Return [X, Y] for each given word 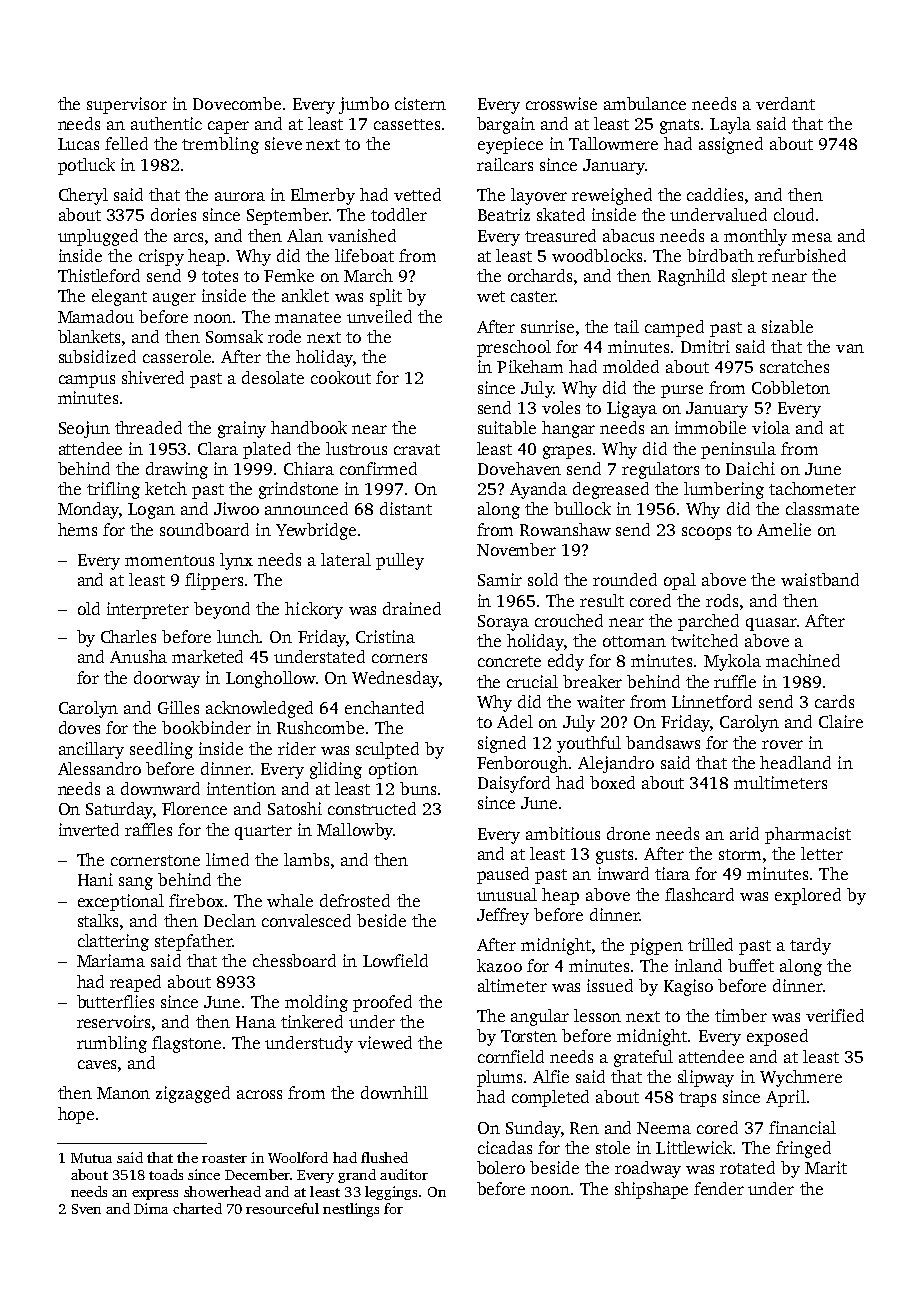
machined [803, 660]
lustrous [356, 448]
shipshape [651, 1190]
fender [719, 1188]
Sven [86, 1209]
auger [174, 299]
